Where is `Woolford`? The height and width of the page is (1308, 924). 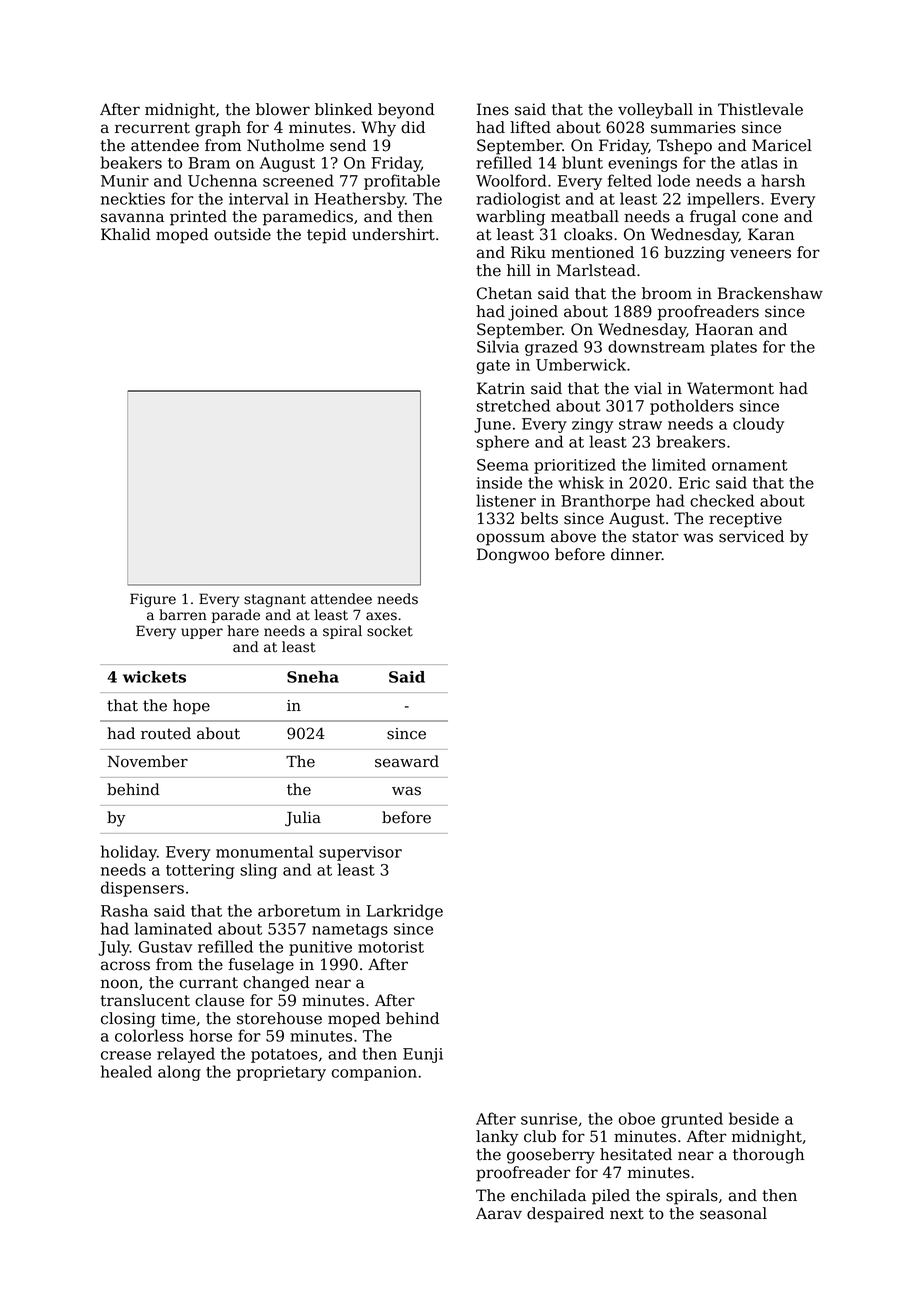
Woolford is located at coordinates (511, 180).
